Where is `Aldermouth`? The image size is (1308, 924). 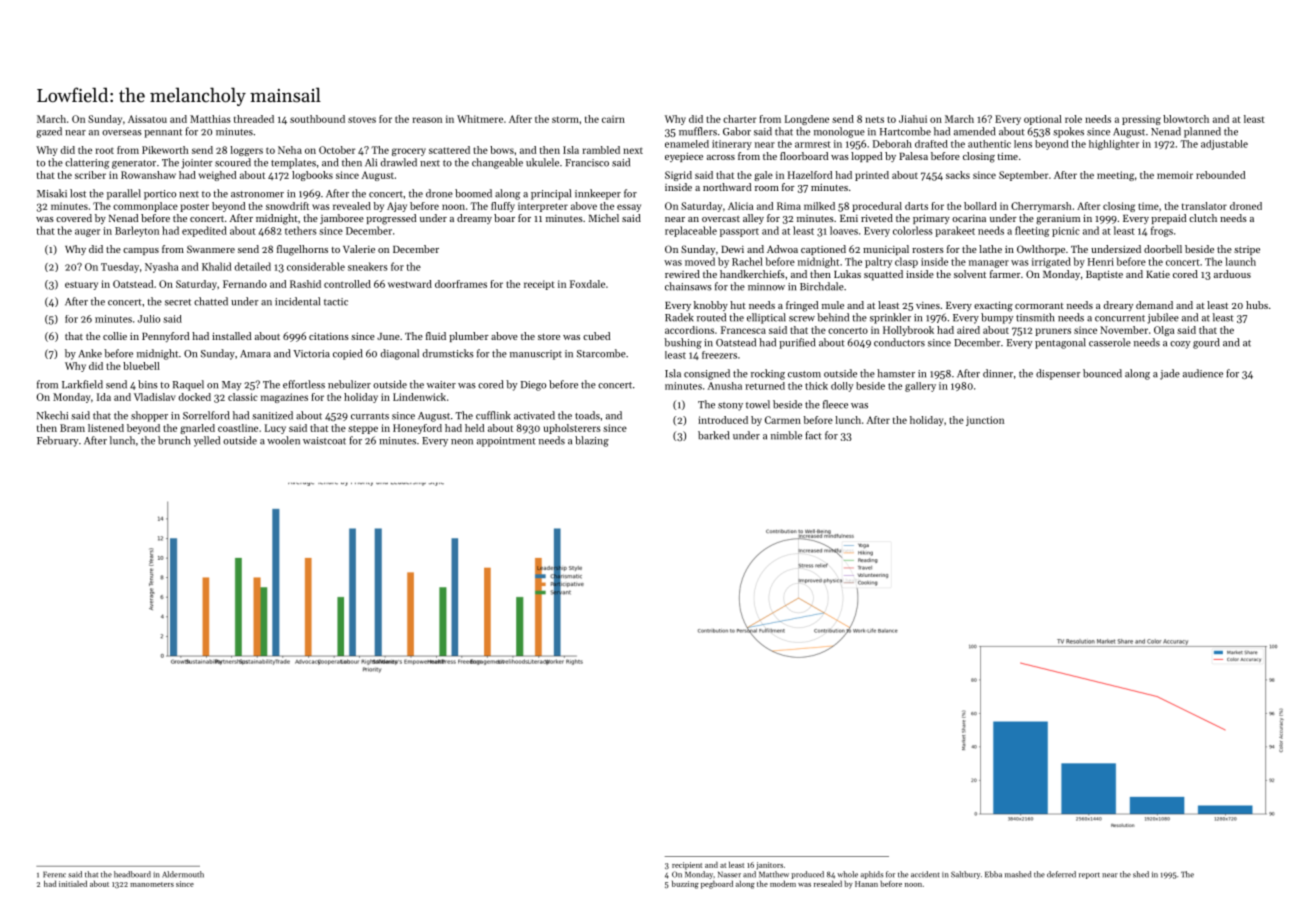
Aldermouth is located at coordinates (183, 874).
